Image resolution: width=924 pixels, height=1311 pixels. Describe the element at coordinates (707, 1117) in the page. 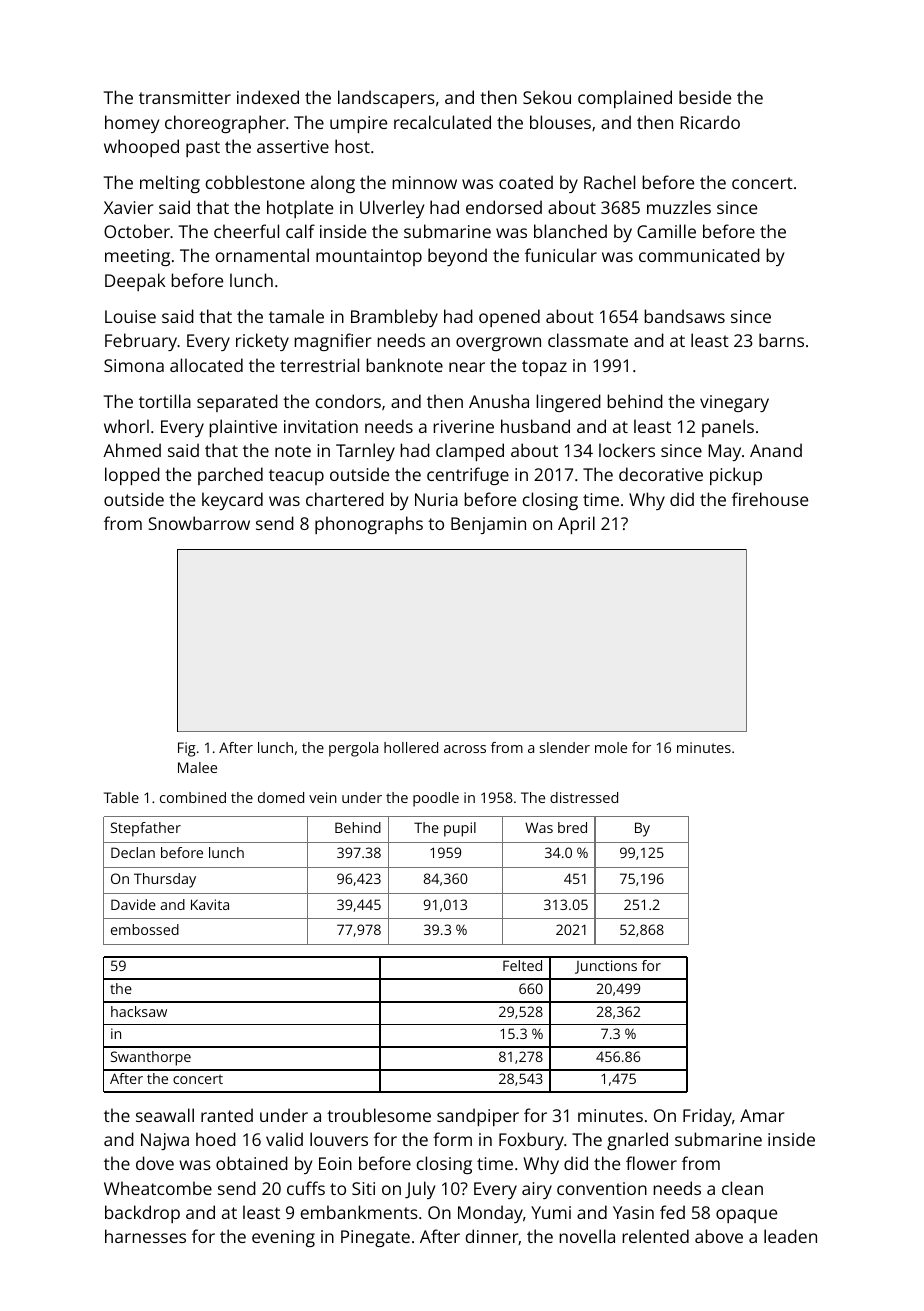

I see `Friday` at that location.
